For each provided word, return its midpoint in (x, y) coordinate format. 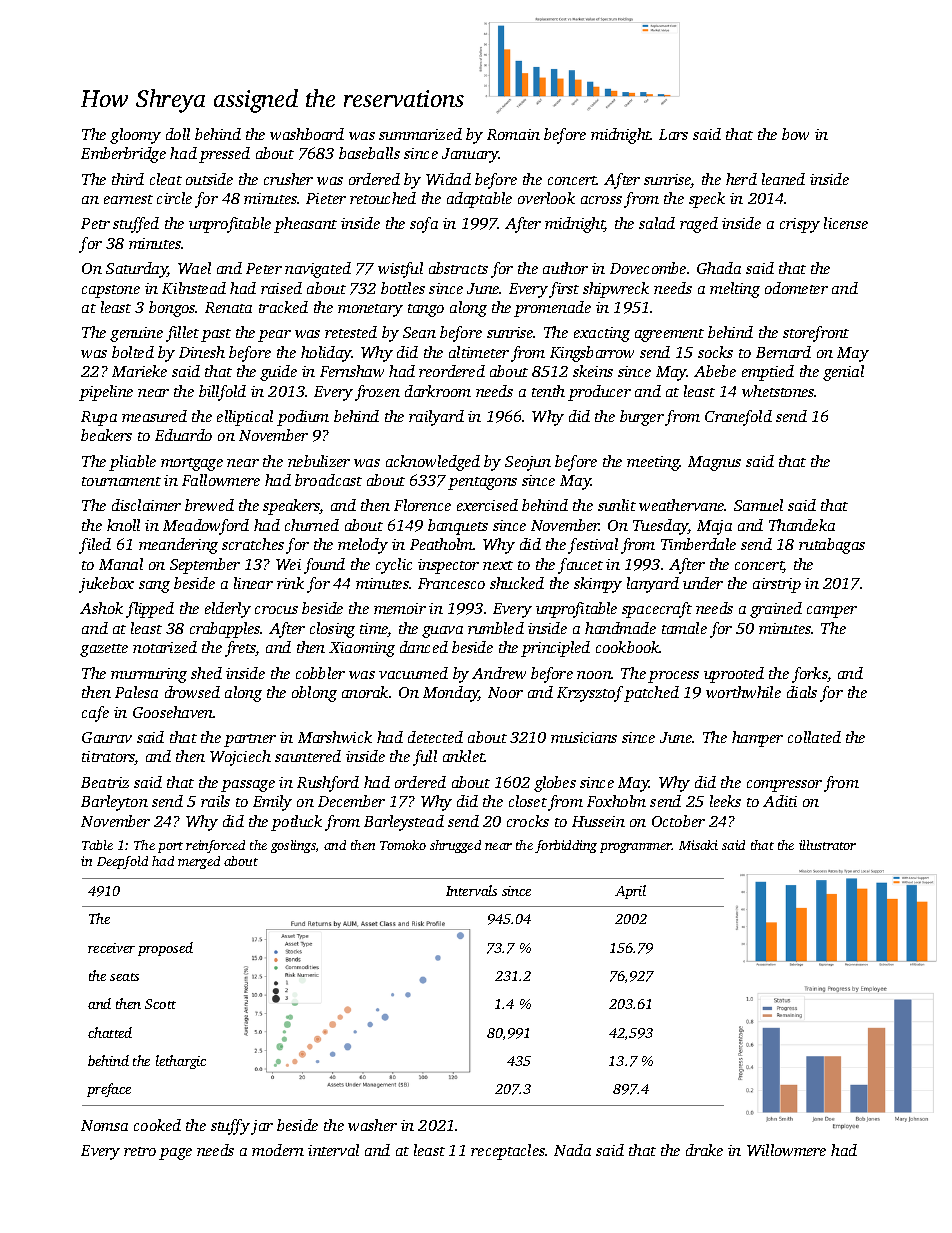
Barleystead (404, 823)
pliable (132, 463)
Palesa (136, 692)
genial (843, 373)
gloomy (135, 136)
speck (707, 200)
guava (442, 632)
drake (704, 1150)
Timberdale (698, 544)
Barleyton (114, 803)
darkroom (438, 391)
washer (372, 1125)
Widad (448, 179)
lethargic (181, 1062)
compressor (784, 786)
